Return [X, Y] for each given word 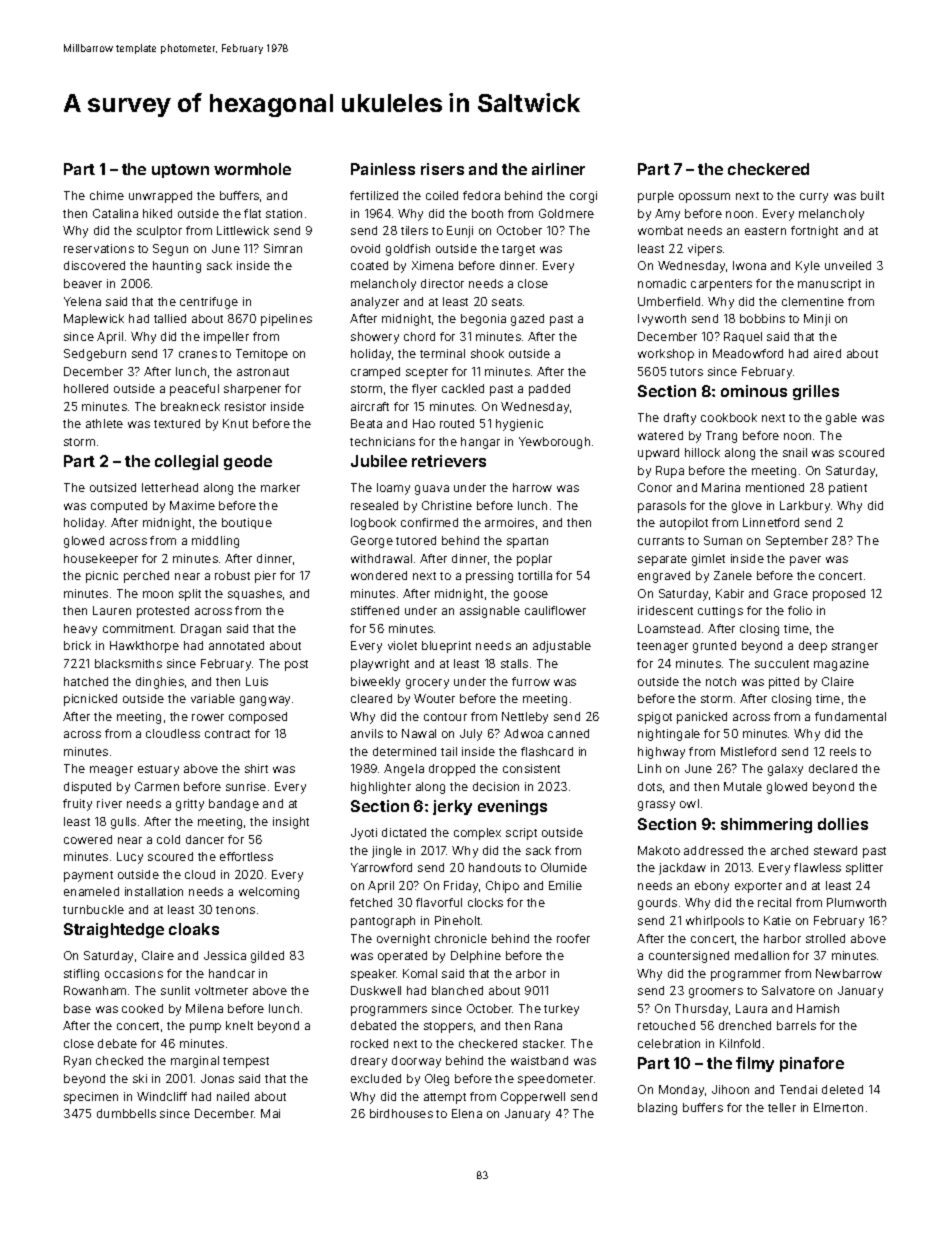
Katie [777, 920]
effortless [246, 856]
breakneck [190, 406]
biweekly [375, 683]
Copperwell [533, 1098]
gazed [527, 320]
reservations [99, 248]
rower [208, 717]
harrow [532, 487]
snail [795, 452]
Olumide [564, 867]
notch [721, 681]
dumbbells [126, 1113]
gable [841, 419]
